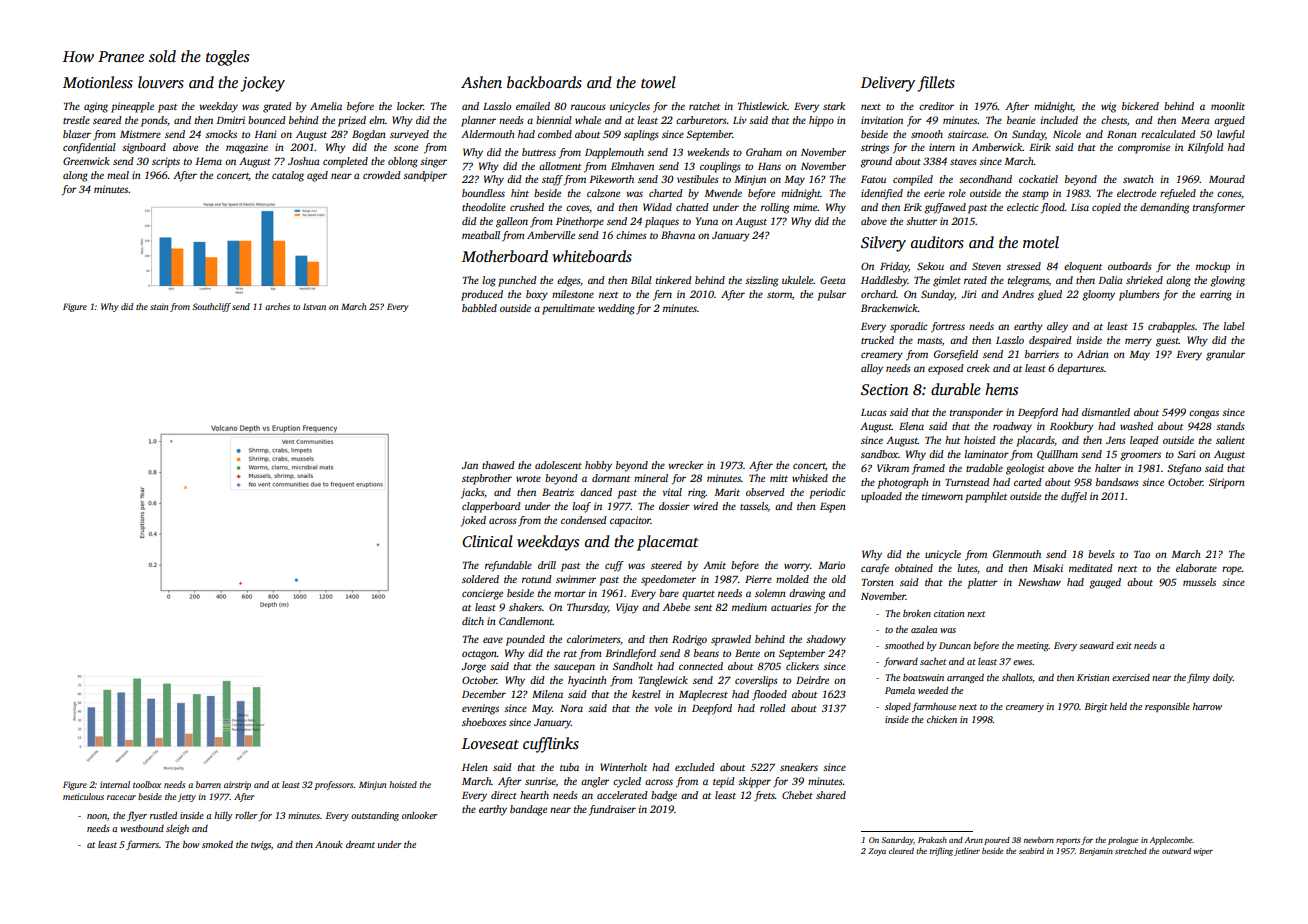  What do you see at coordinates (473, 521) in the screenshot?
I see `joked` at bounding box center [473, 521].
